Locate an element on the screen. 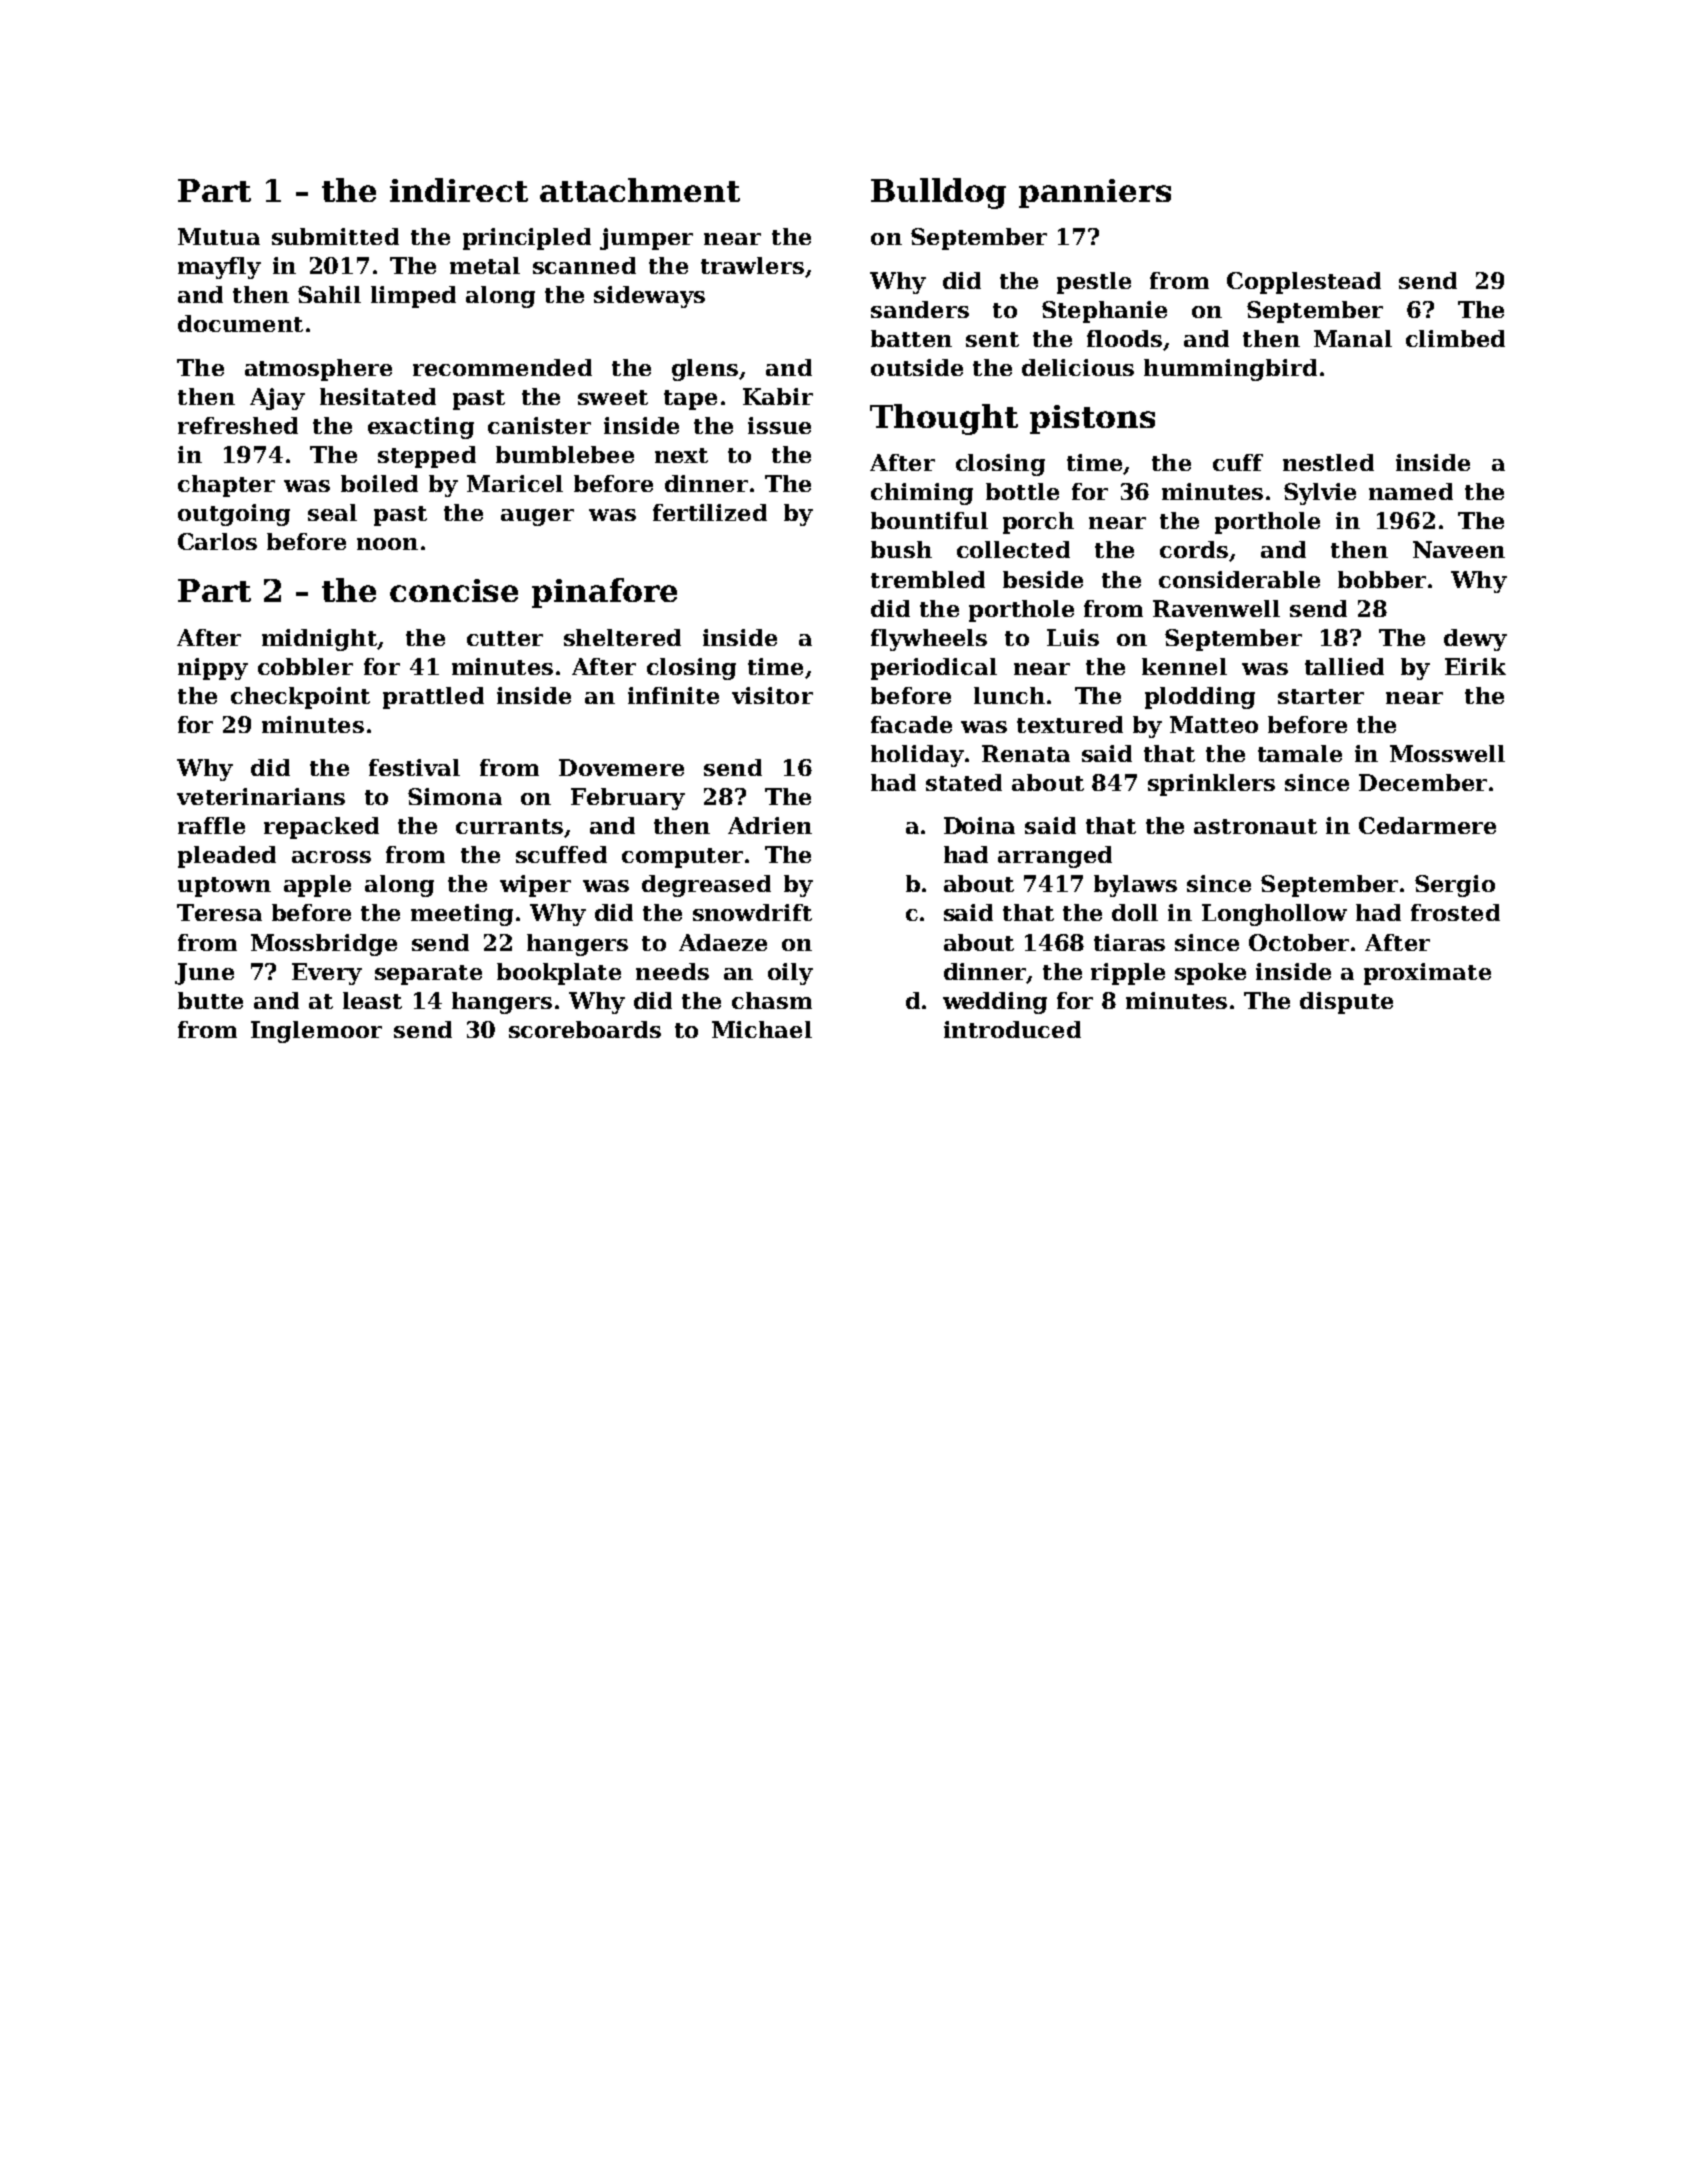  facade is located at coordinates (911, 724).
